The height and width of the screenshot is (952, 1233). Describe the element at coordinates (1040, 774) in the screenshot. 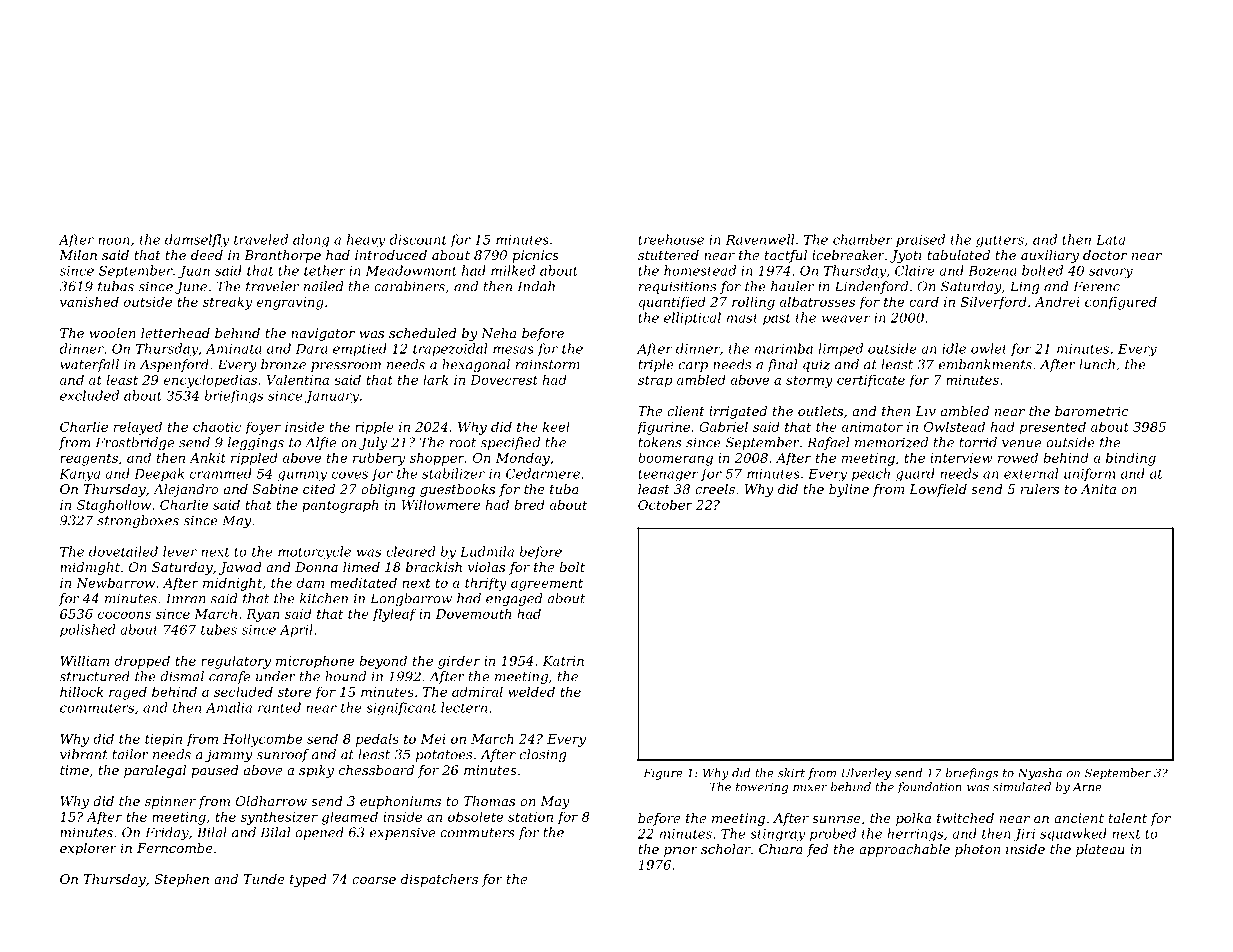

I see `Nyasha` at that location.
